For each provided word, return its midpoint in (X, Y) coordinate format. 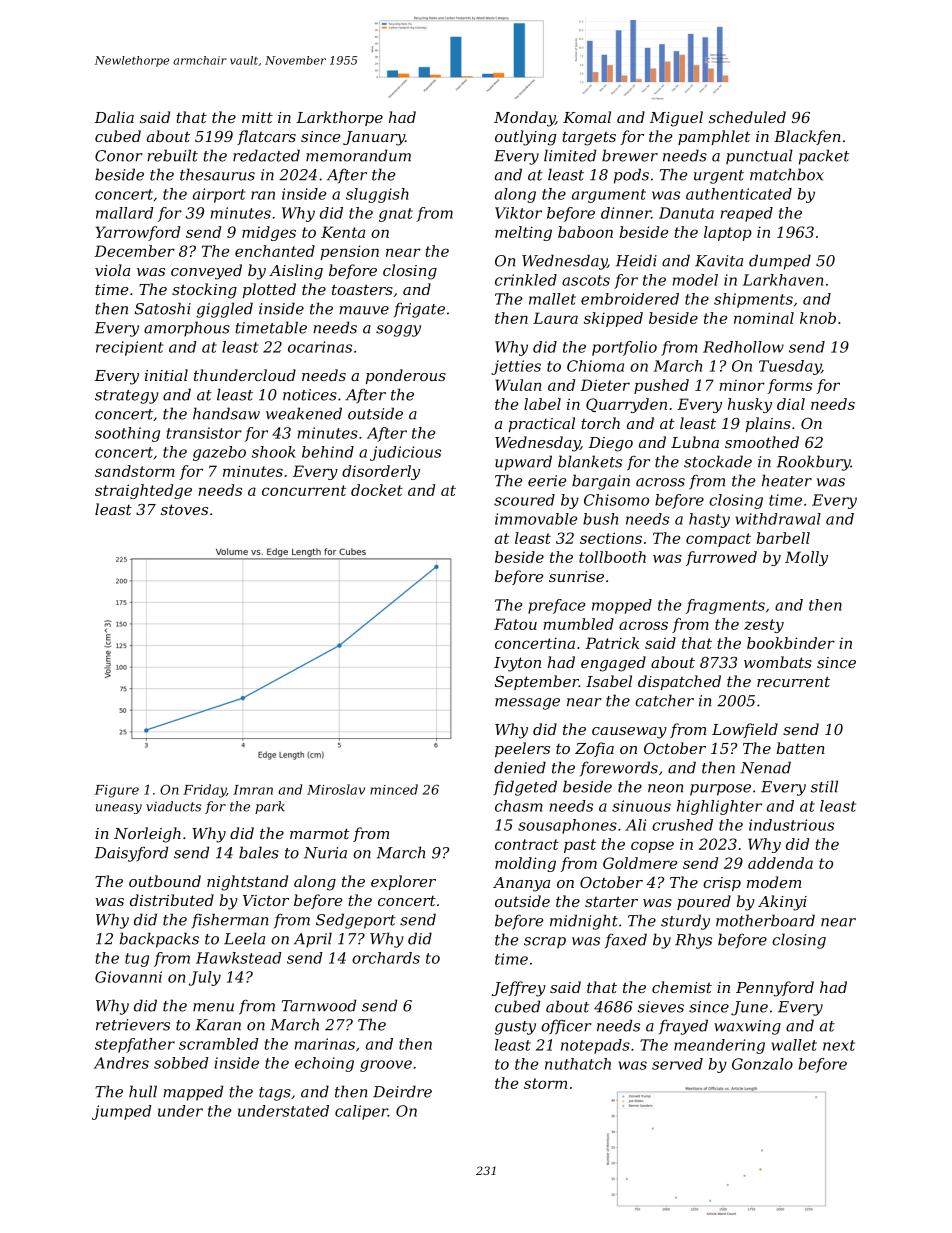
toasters (362, 289)
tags (275, 1094)
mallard (125, 213)
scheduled (747, 117)
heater (787, 480)
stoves (184, 509)
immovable (536, 519)
